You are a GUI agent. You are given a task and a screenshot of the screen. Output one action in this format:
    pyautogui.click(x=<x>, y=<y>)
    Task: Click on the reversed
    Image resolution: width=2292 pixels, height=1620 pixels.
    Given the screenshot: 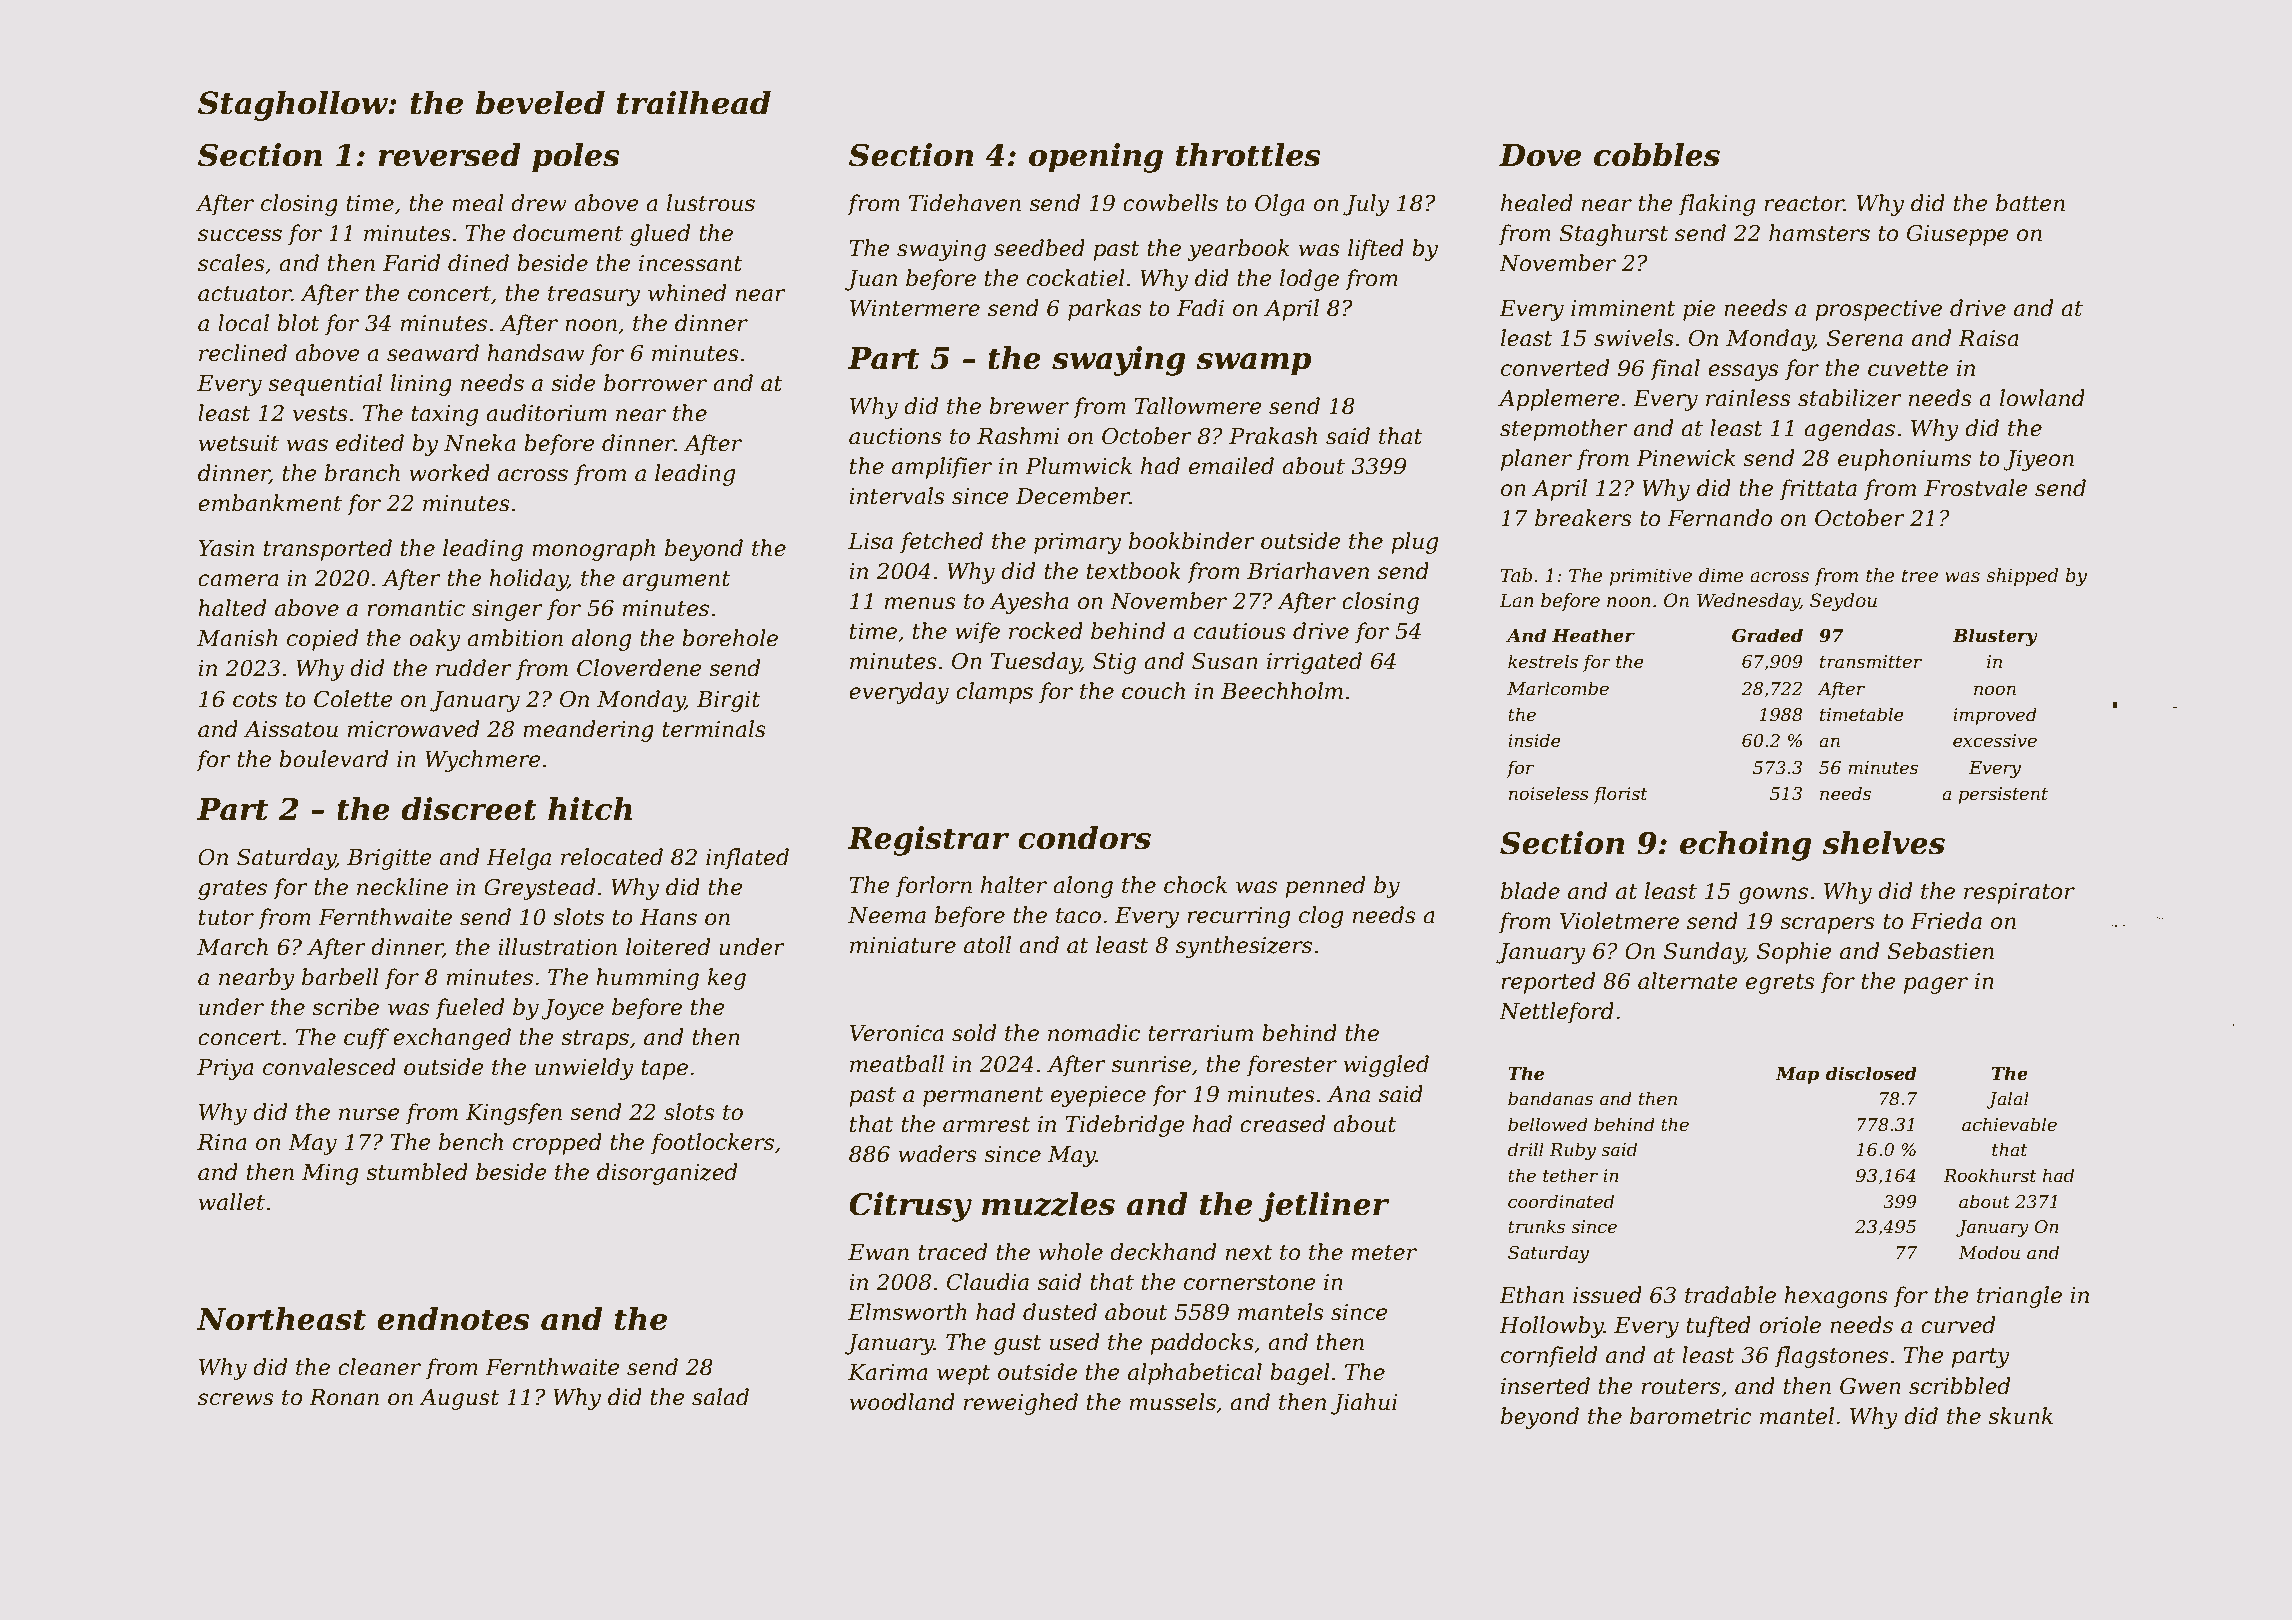 What is the action you would take?
    pyautogui.click(x=449, y=155)
